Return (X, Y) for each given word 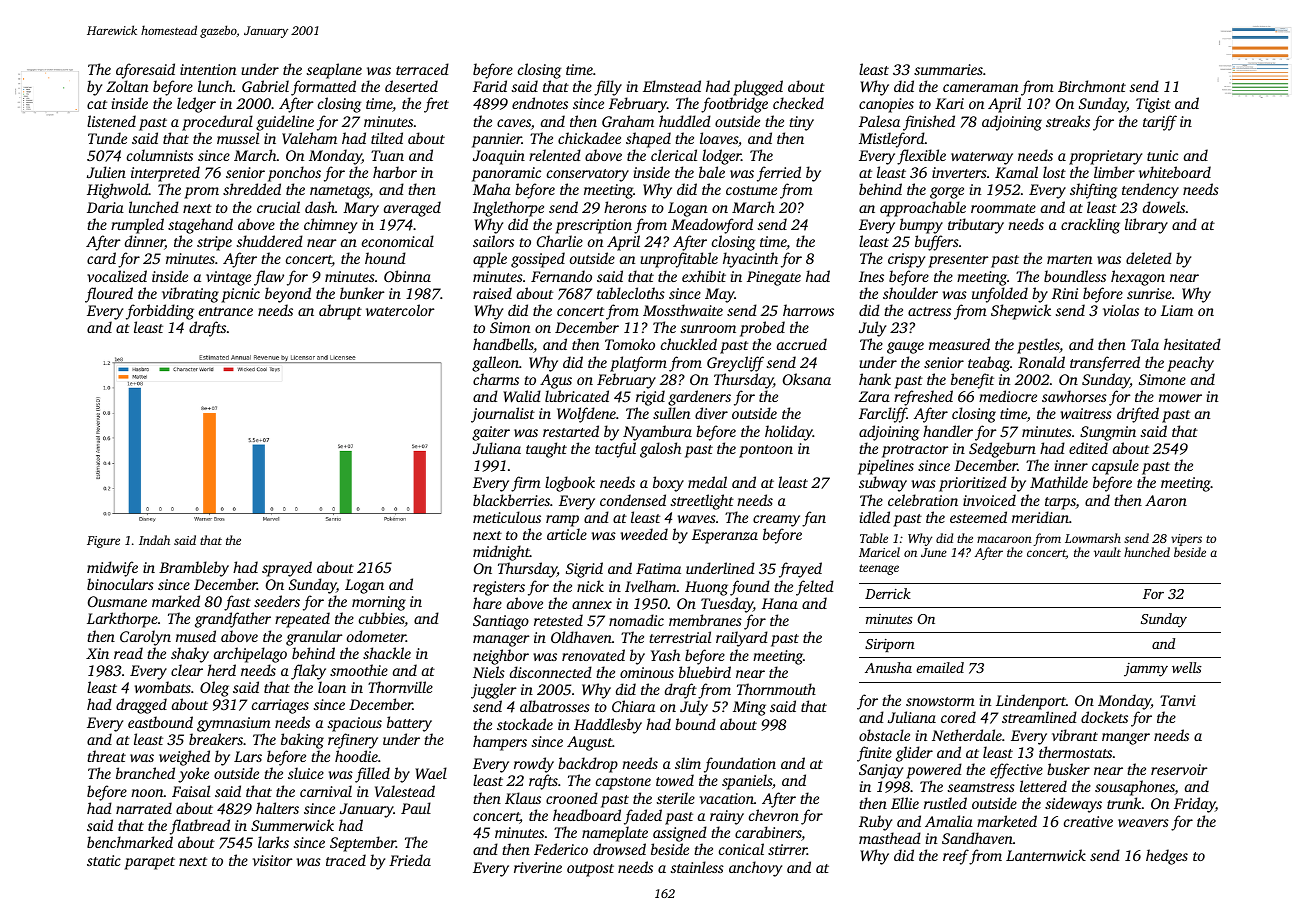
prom (201, 193)
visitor (273, 860)
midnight (501, 553)
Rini (1065, 293)
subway (883, 484)
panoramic (506, 174)
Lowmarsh (1093, 538)
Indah (154, 540)
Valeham (309, 138)
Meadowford (712, 226)
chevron (774, 815)
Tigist (1153, 105)
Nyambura (657, 433)
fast (237, 603)
